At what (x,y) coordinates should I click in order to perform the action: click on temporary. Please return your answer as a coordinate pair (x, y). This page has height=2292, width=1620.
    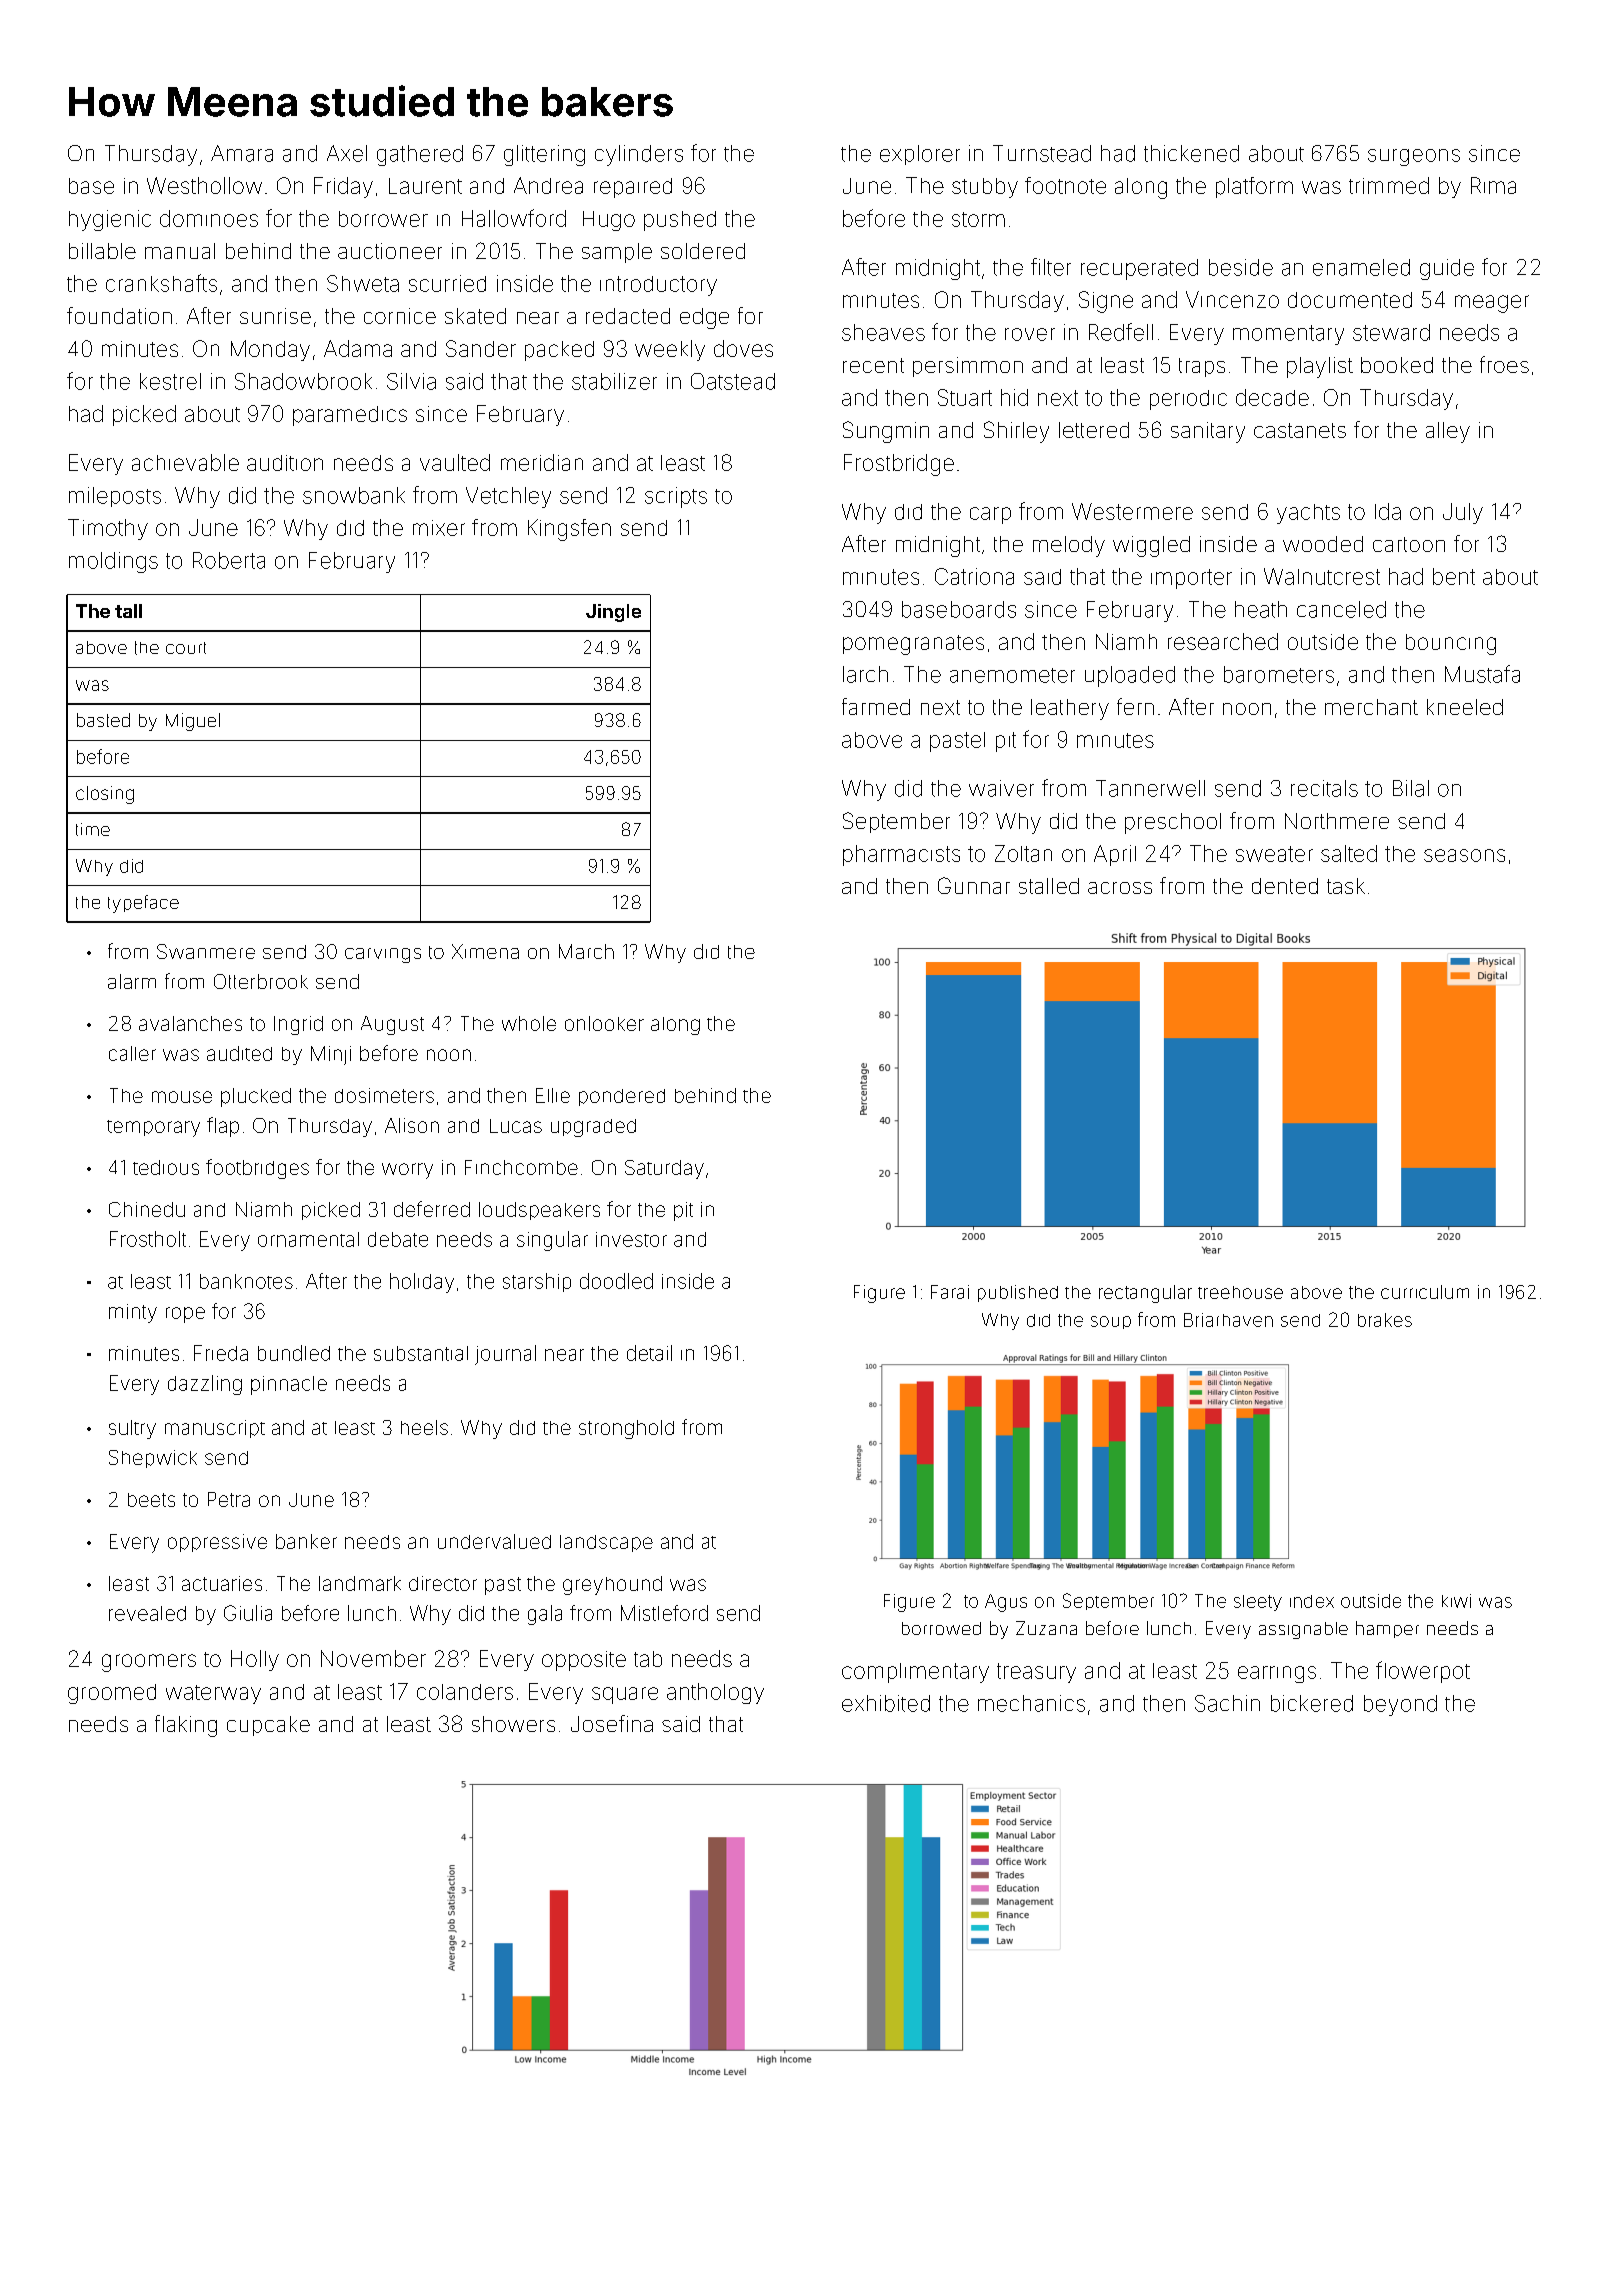
    Looking at the image, I should click on (153, 1128).
